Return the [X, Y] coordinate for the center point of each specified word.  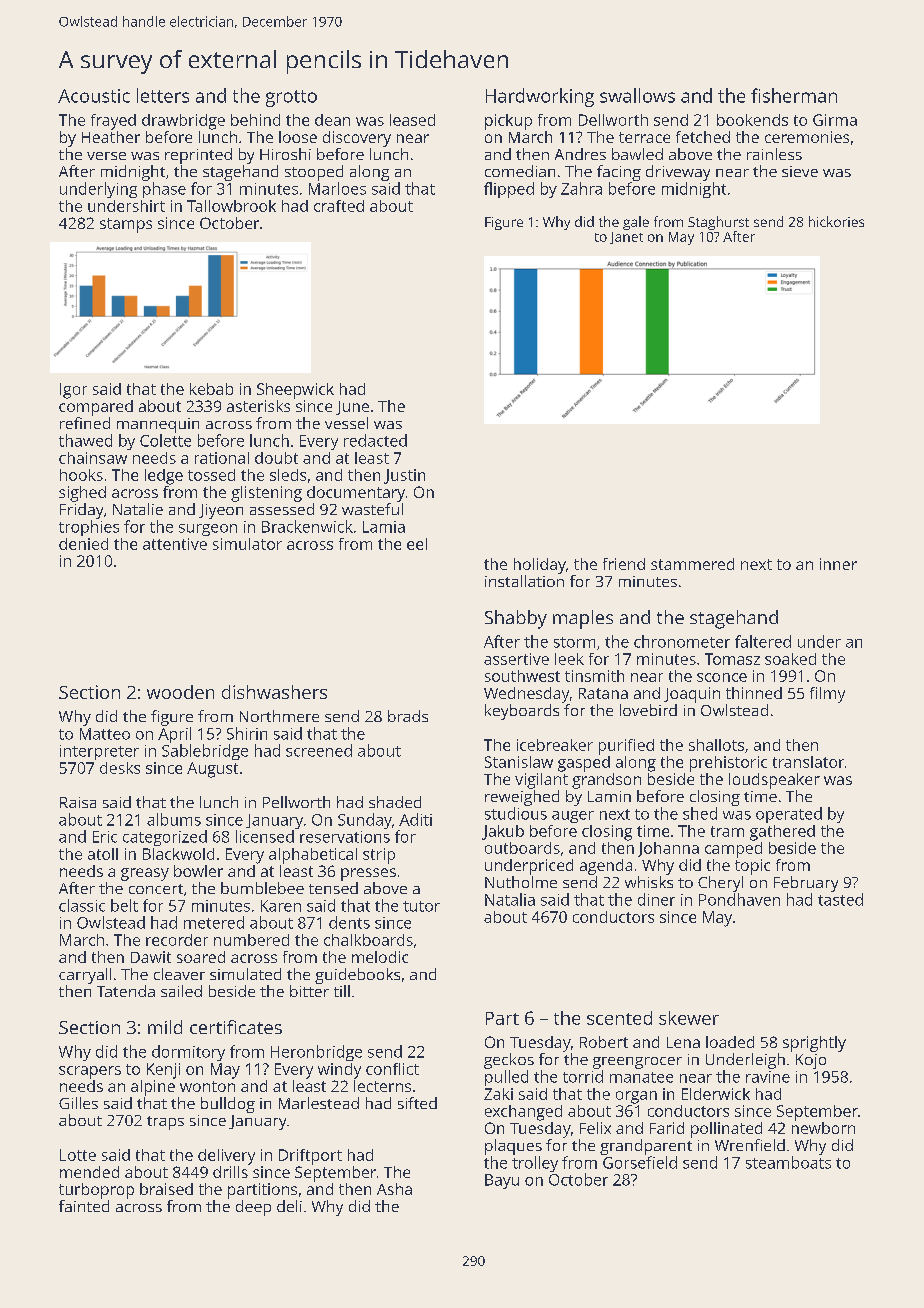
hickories [836, 221]
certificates [236, 1027]
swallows [637, 95]
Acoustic [94, 96]
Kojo [811, 1061]
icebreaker [555, 745]
